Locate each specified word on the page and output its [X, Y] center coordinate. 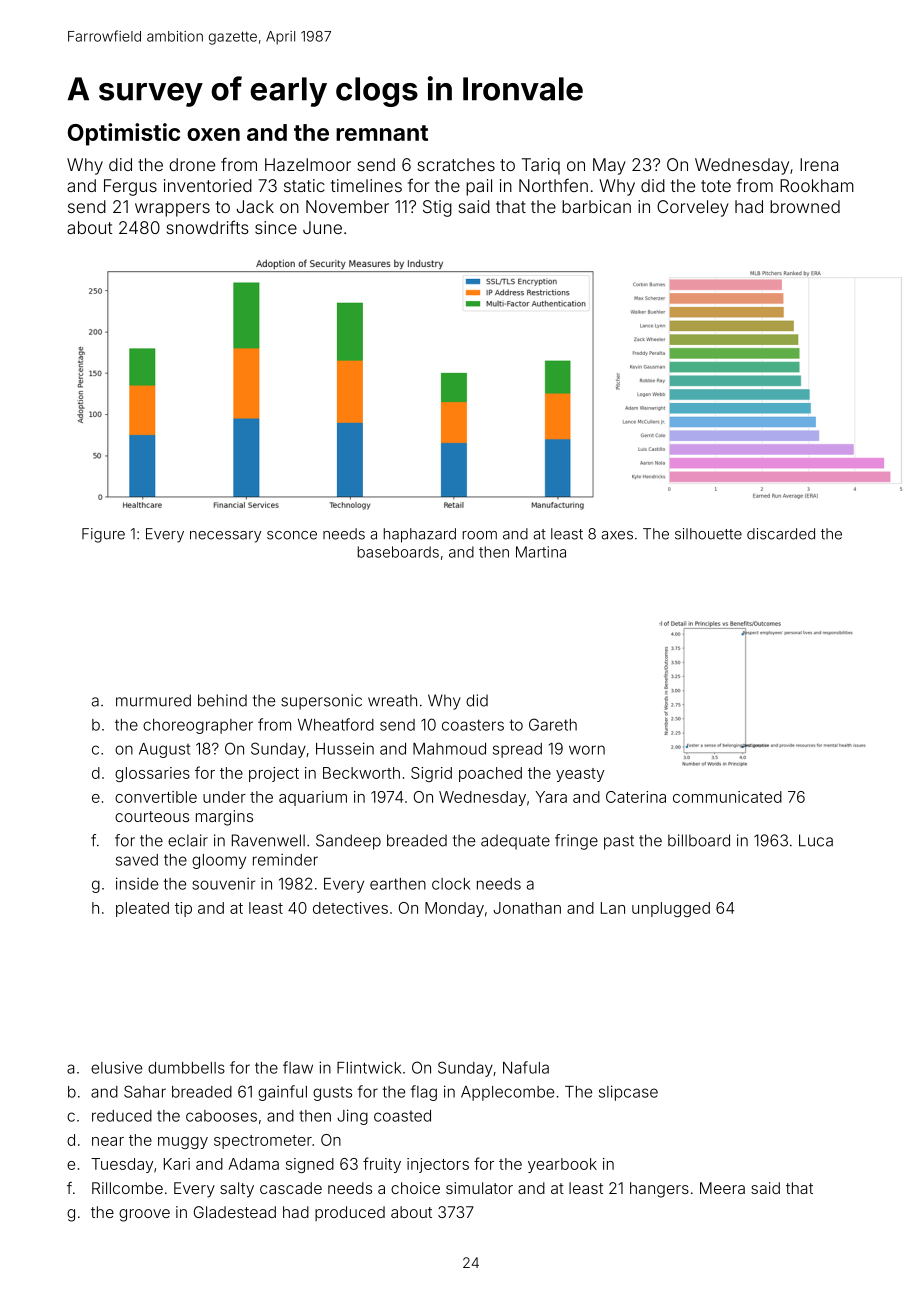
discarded [781, 534]
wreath [392, 700]
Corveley [693, 208]
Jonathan [527, 908]
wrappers [172, 210]
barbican [596, 206]
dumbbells [186, 1068]
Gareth [553, 724]
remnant [382, 133]
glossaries [152, 774]
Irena [819, 164]
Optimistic [124, 134]
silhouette [708, 534]
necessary [225, 537]
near [108, 1141]
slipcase [628, 1093]
